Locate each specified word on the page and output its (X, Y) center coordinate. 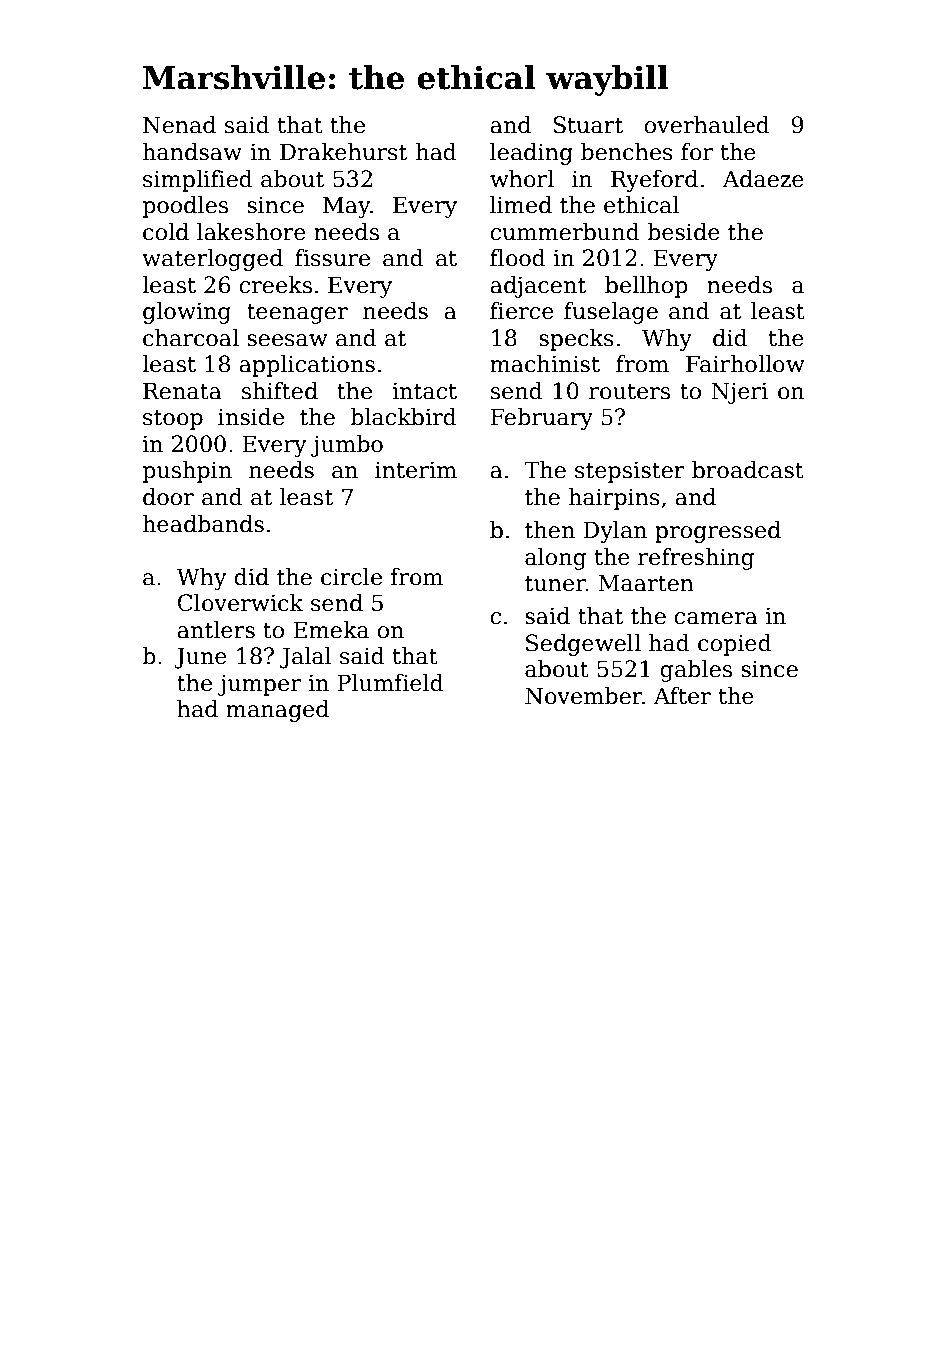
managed (277, 711)
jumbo (347, 446)
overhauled (707, 125)
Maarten (646, 583)
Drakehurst (343, 152)
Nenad (179, 125)
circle (351, 577)
